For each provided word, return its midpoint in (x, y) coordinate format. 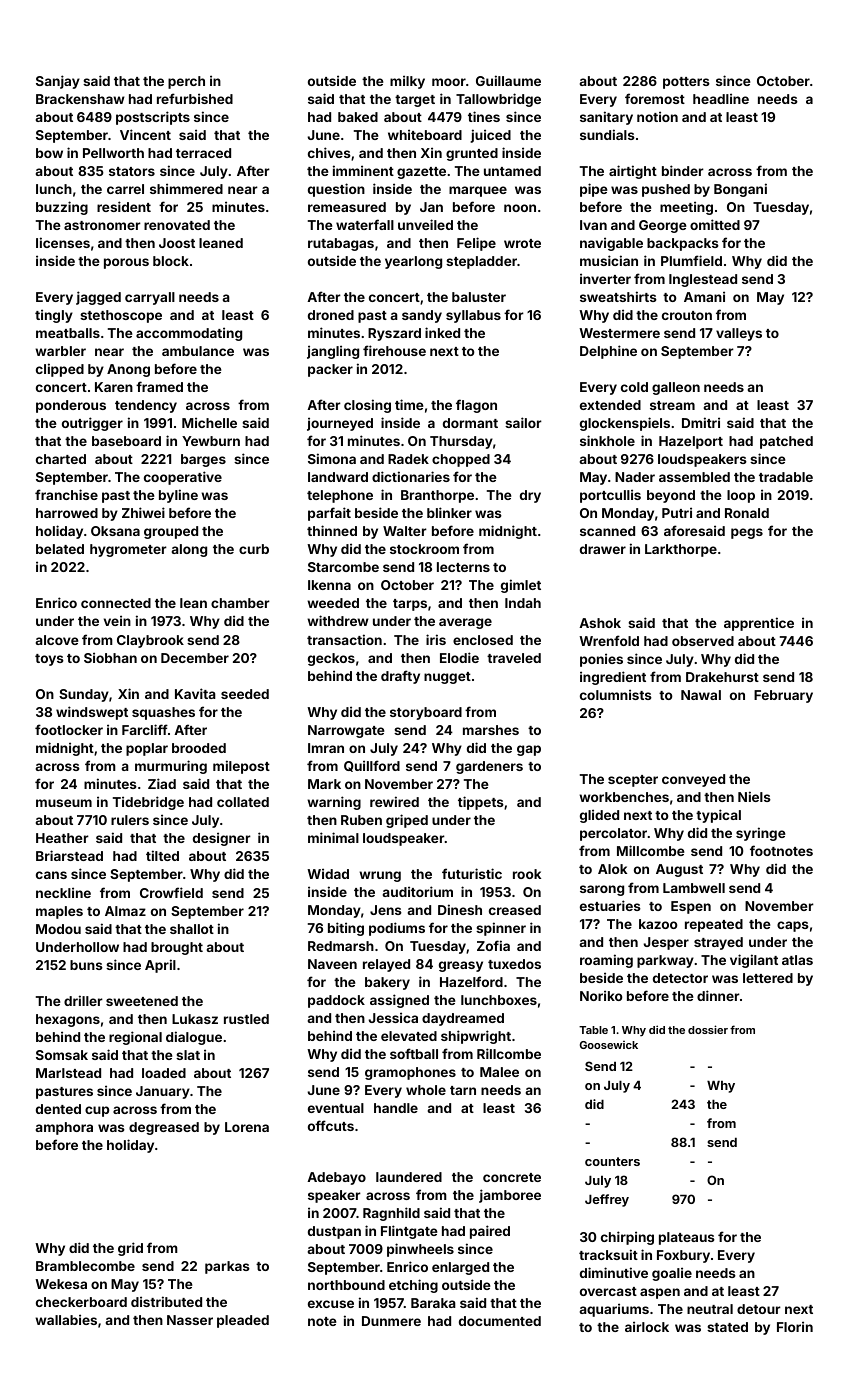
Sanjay (58, 82)
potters (686, 83)
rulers (130, 820)
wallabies (66, 1319)
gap (529, 750)
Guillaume (508, 80)
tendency (146, 406)
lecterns (463, 567)
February (783, 696)
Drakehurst (722, 677)
